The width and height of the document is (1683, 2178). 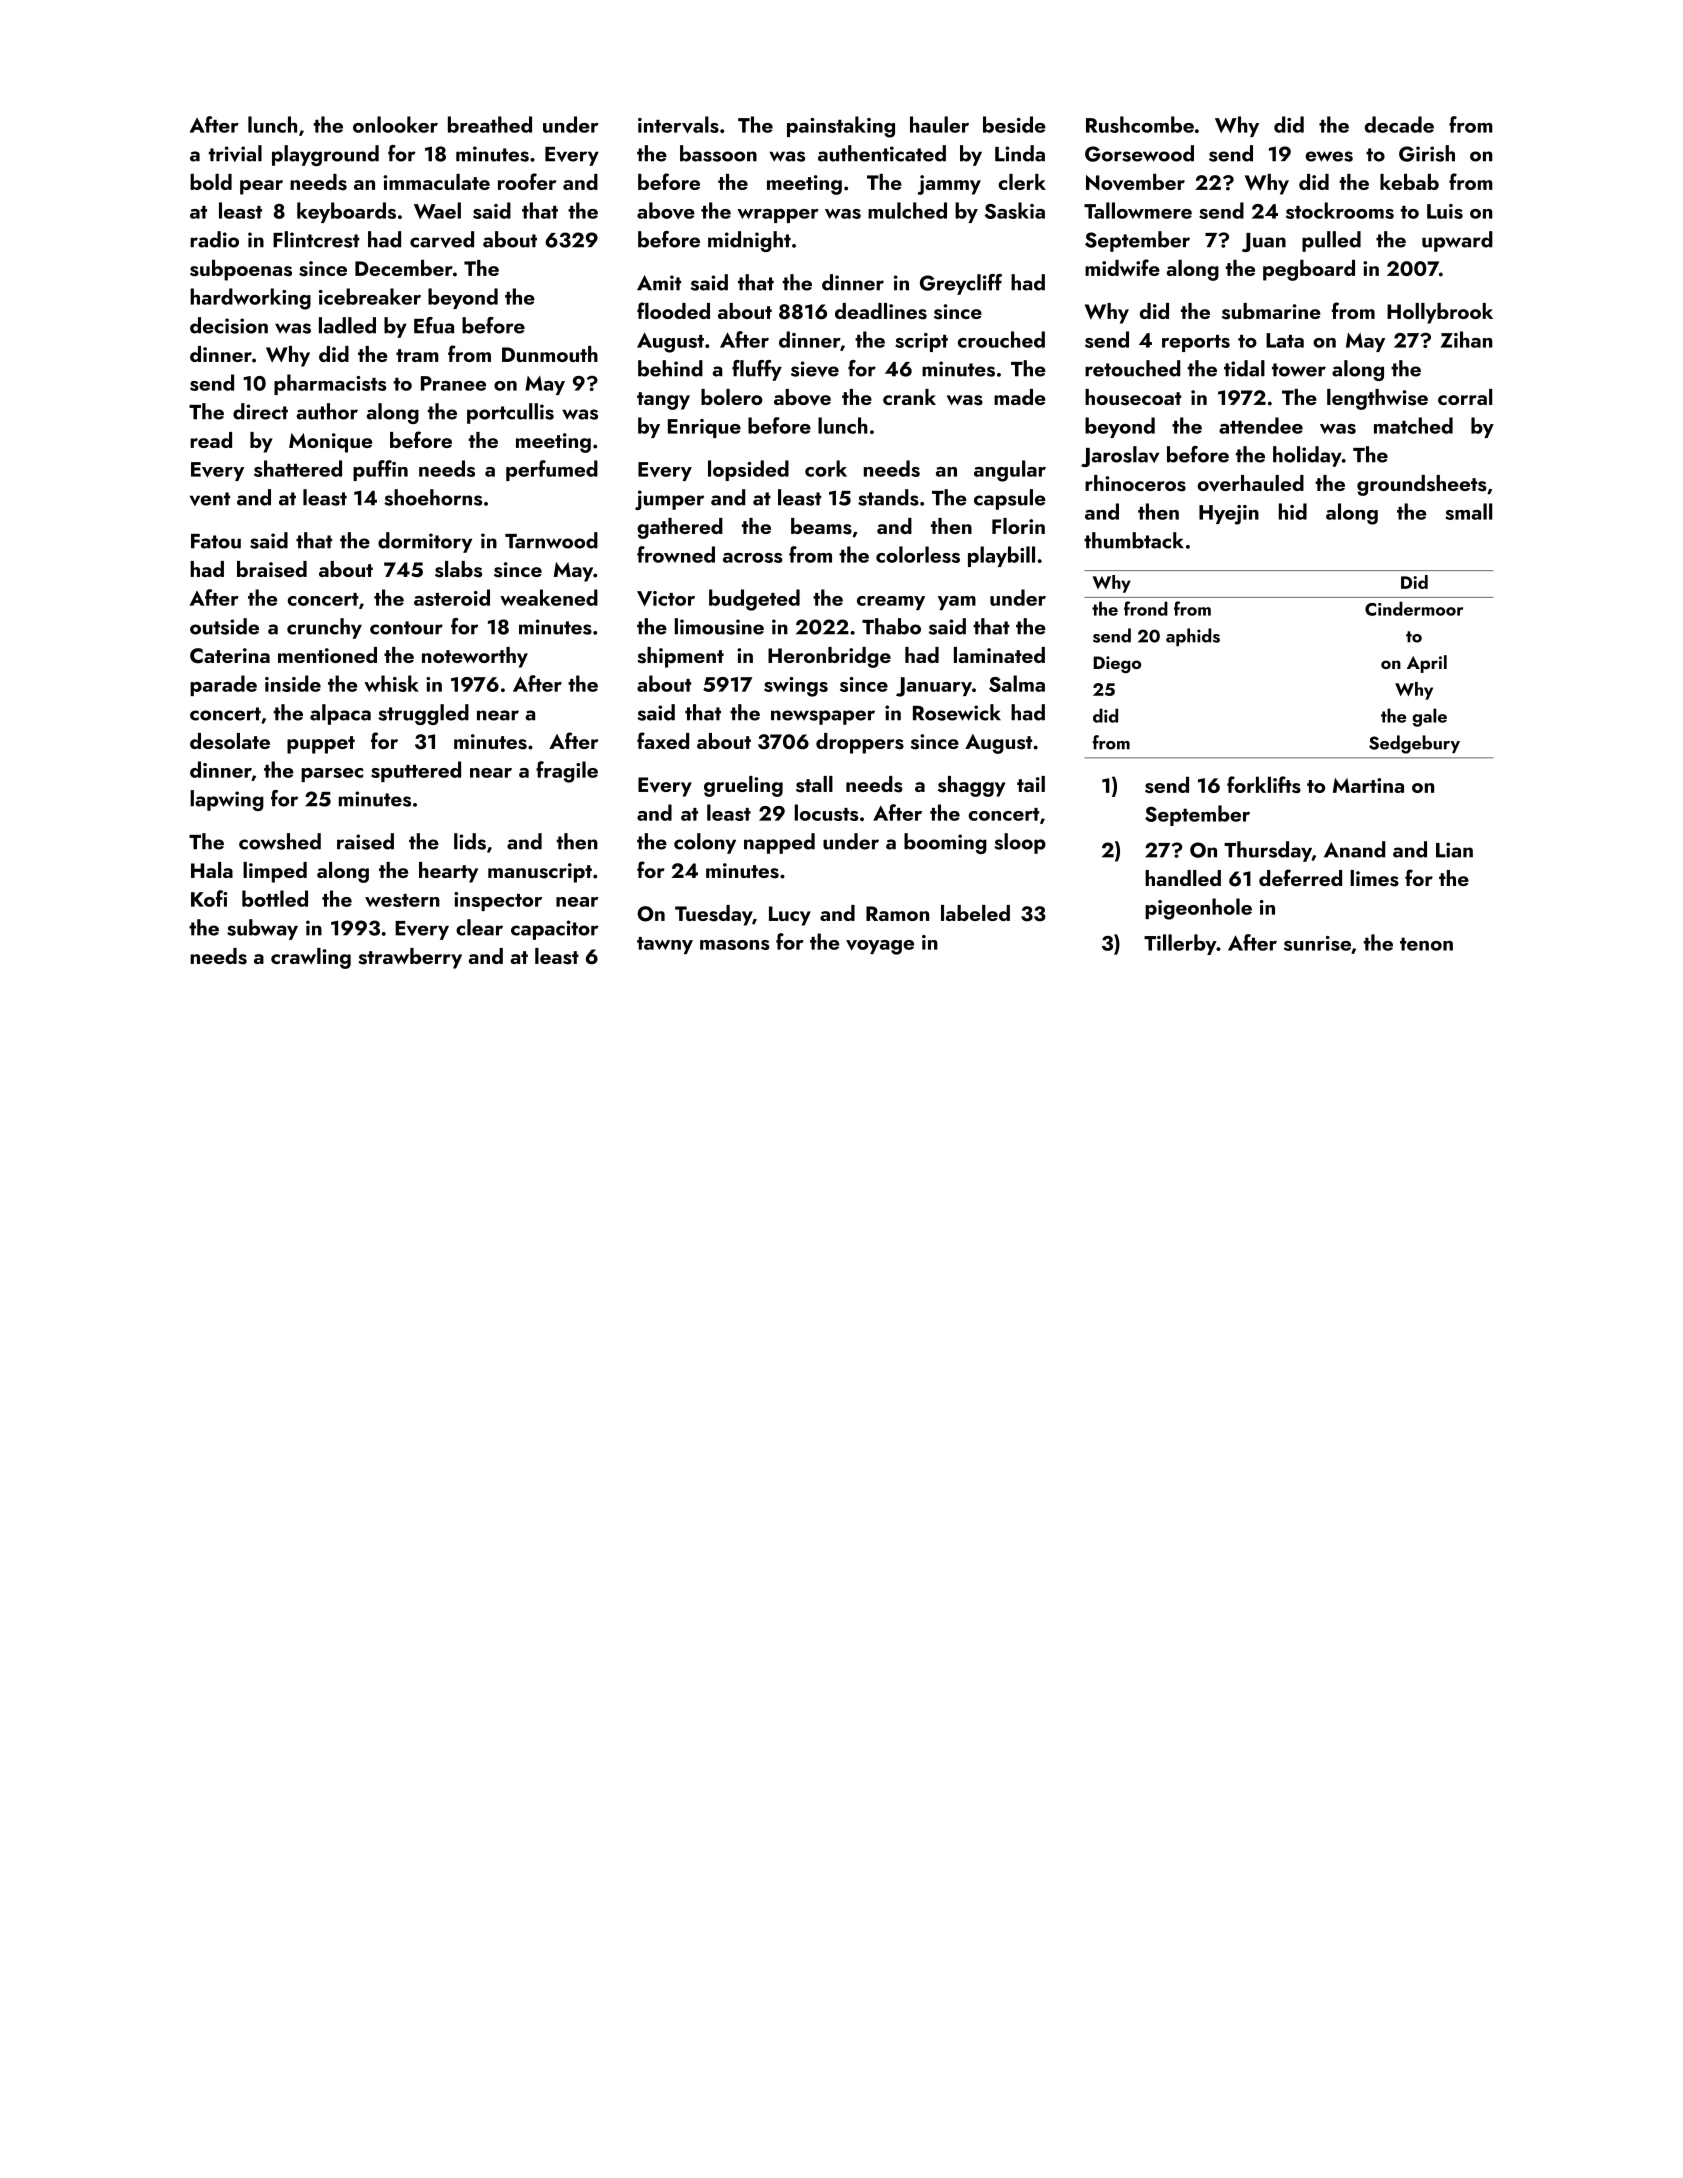 I want to click on Dunmouth, so click(x=550, y=354).
